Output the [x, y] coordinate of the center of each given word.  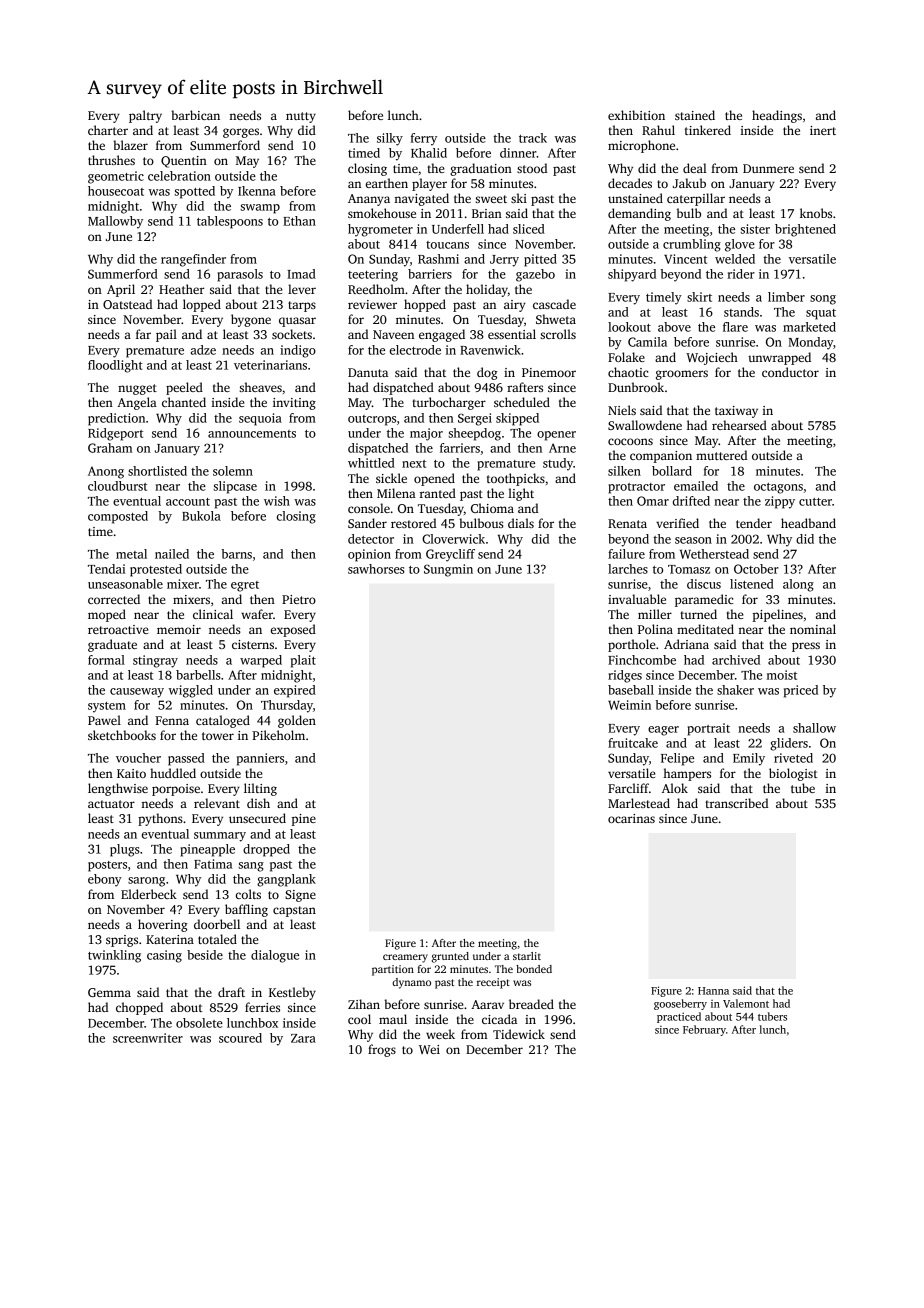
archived [736, 660]
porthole [632, 645]
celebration [179, 176]
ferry [424, 139]
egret [245, 586]
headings [777, 116]
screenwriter [148, 1038]
